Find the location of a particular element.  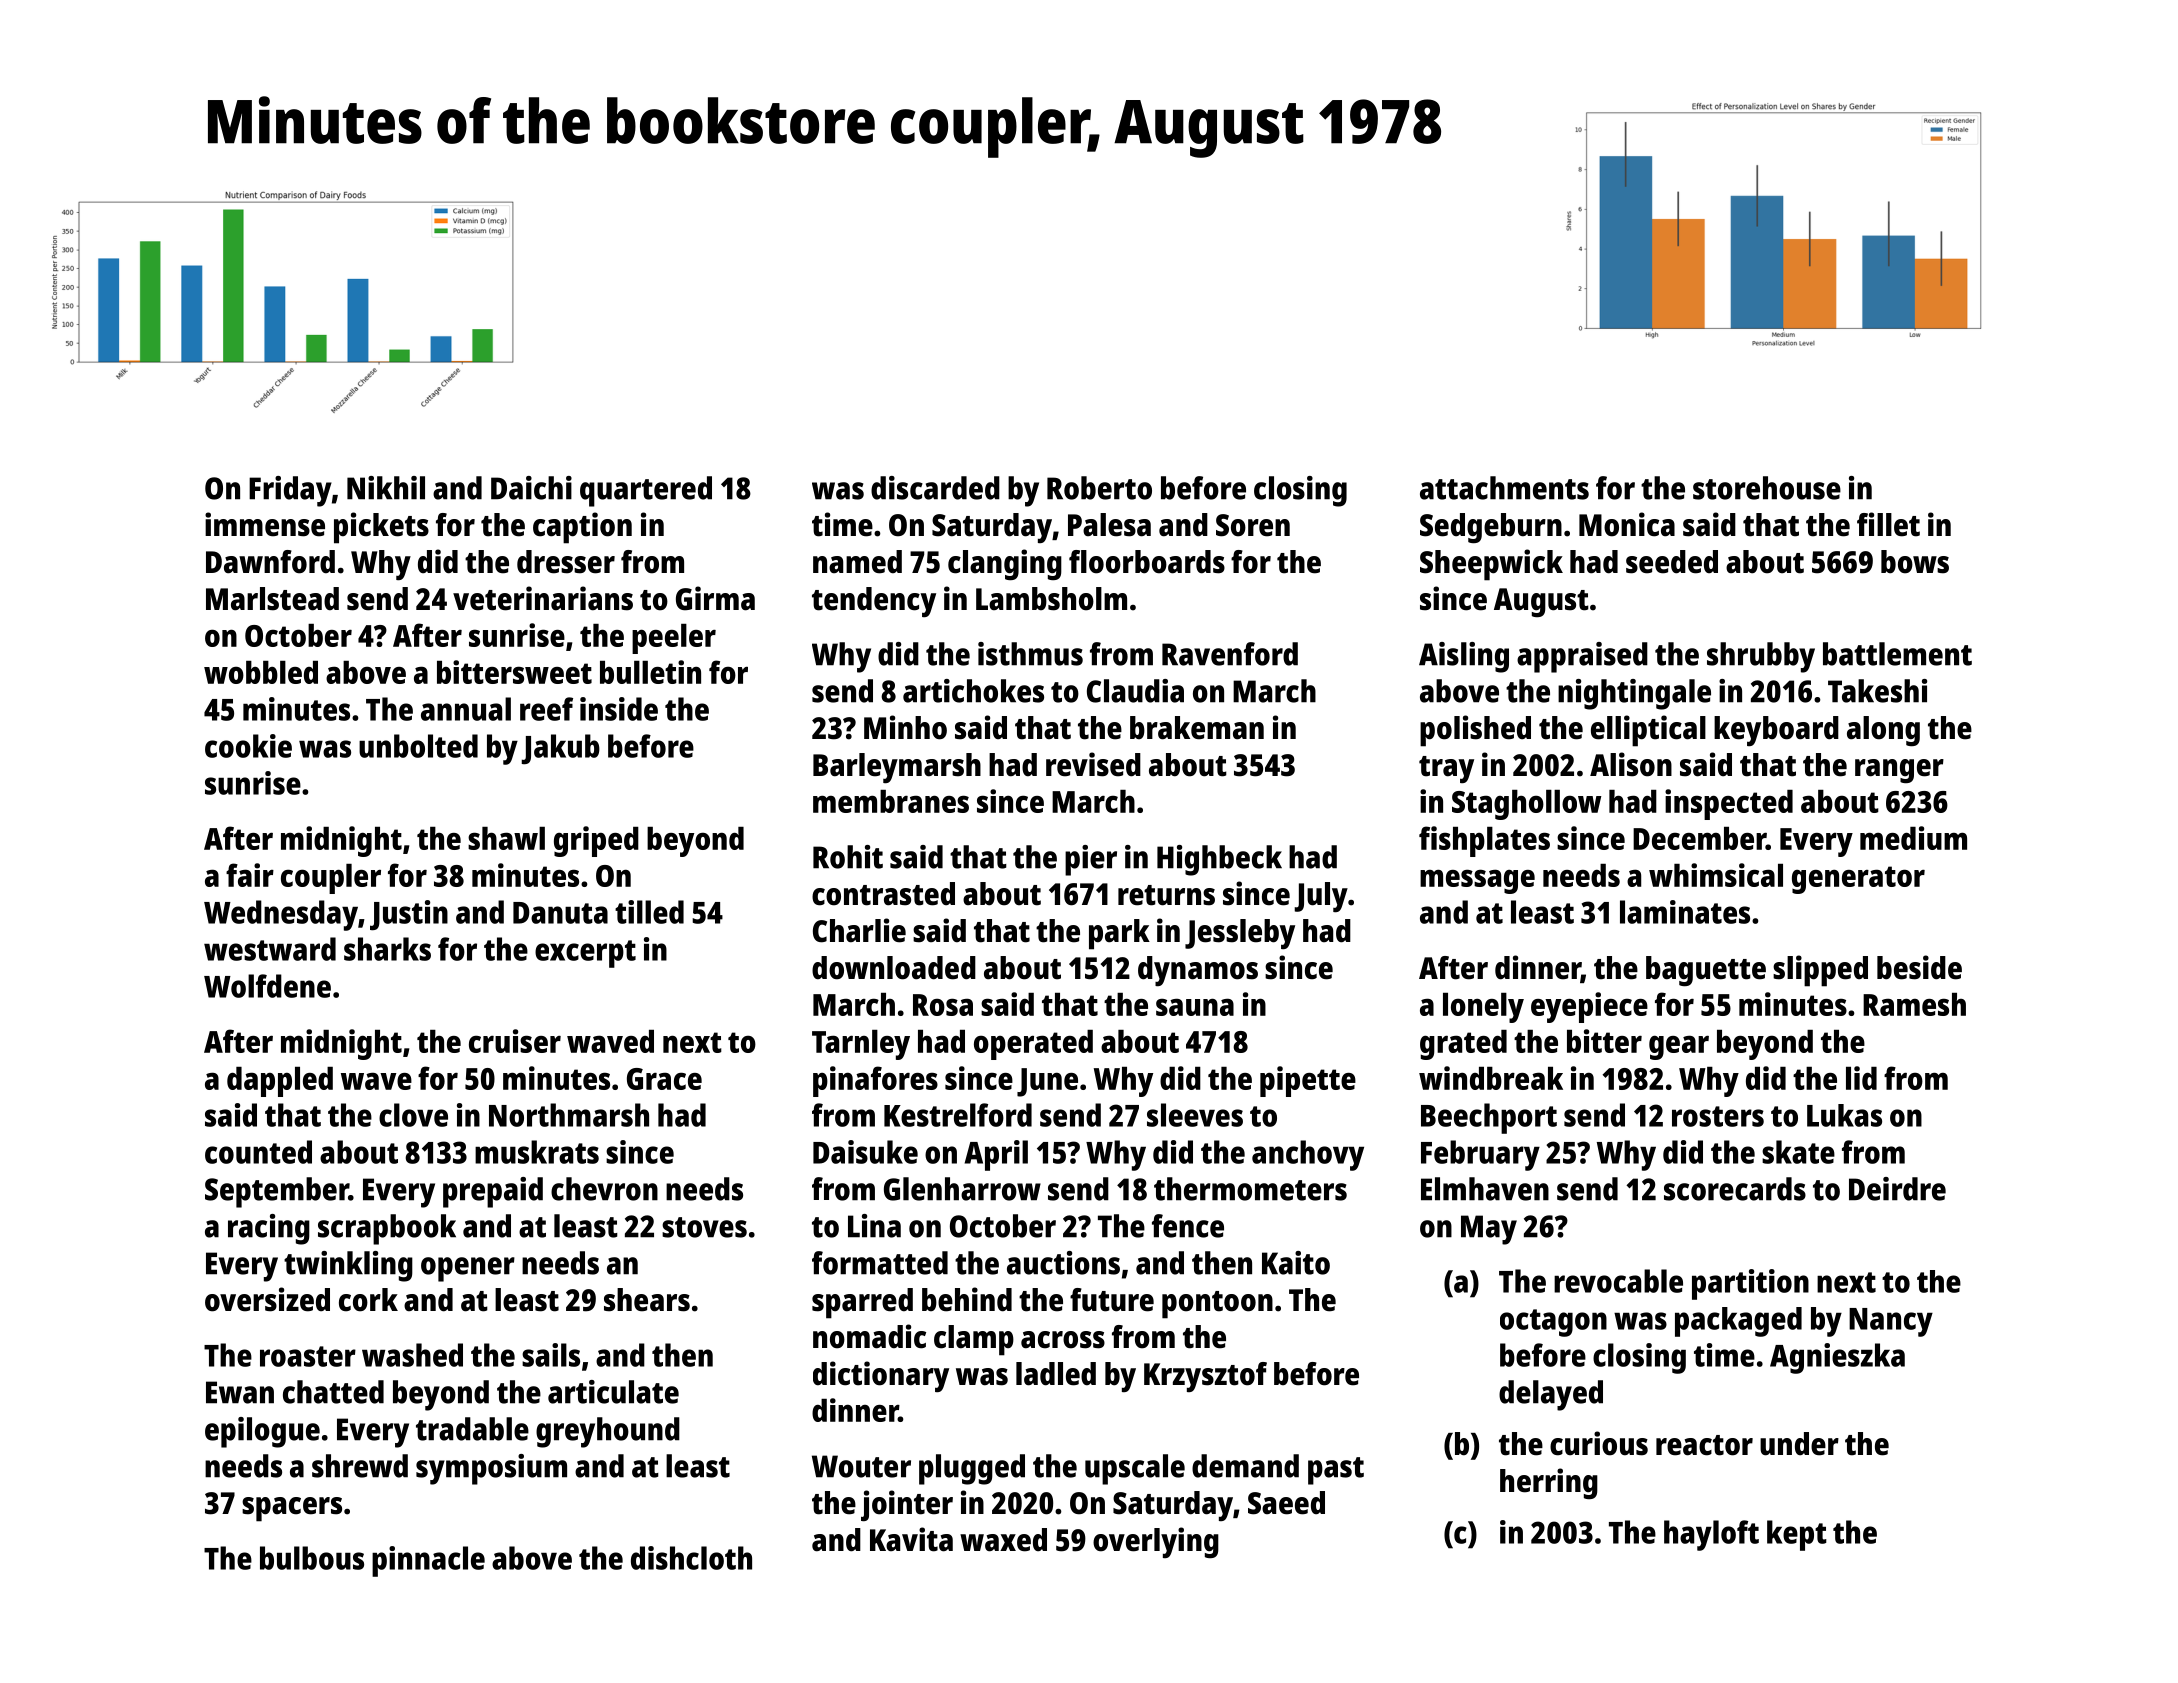

delayed is located at coordinates (1551, 1395).
